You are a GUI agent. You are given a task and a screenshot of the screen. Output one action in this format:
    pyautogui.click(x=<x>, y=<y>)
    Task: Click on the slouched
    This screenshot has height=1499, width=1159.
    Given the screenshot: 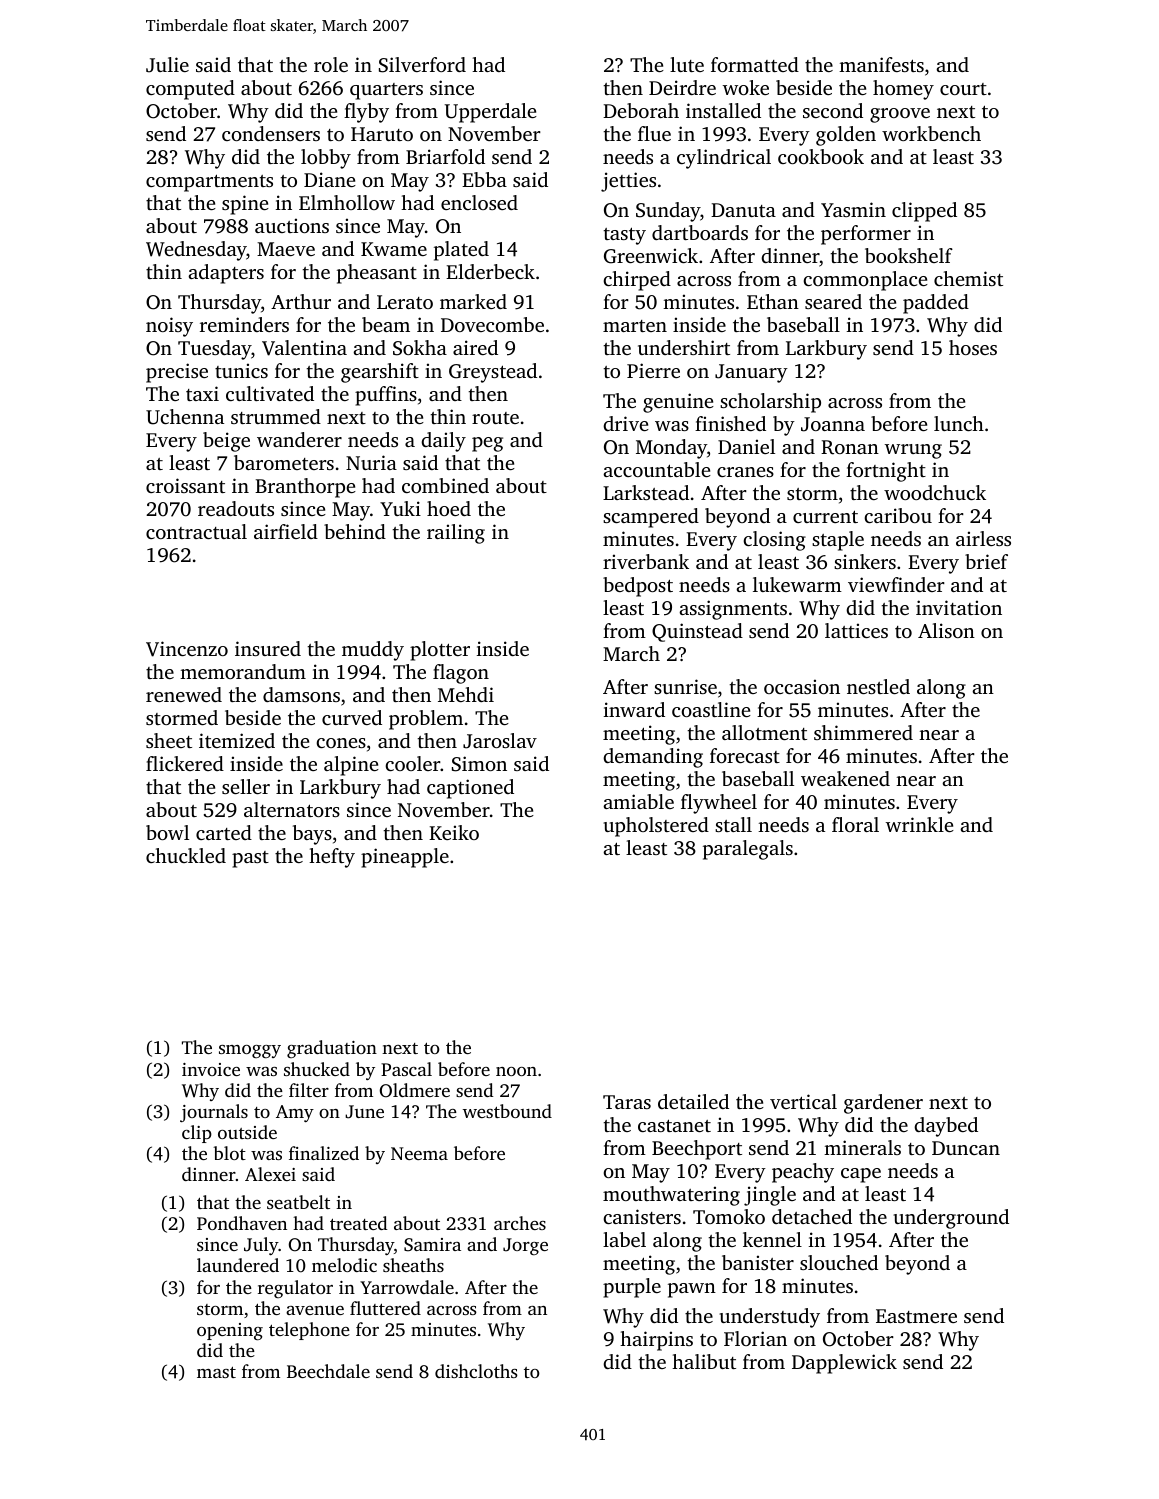 What is the action you would take?
    pyautogui.click(x=839, y=1262)
